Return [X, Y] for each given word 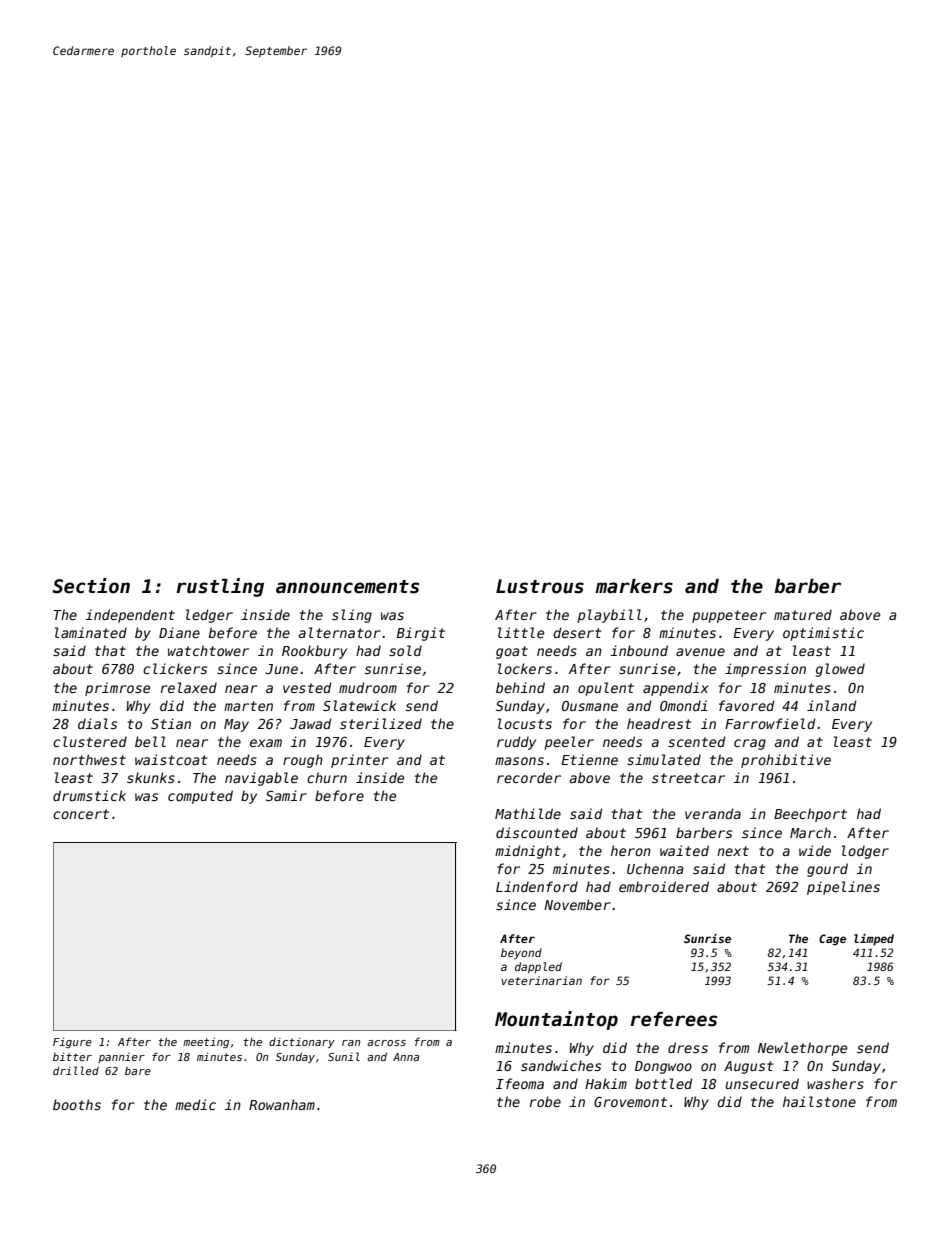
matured [803, 614]
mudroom [368, 687]
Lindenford [537, 886]
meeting [206, 1042]
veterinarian [541, 980]
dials [97, 723]
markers [634, 586]
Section [91, 586]
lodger [865, 852]
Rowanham [282, 1104]
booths [77, 1104]
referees [673, 1019]
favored [746, 705]
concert [81, 814]
